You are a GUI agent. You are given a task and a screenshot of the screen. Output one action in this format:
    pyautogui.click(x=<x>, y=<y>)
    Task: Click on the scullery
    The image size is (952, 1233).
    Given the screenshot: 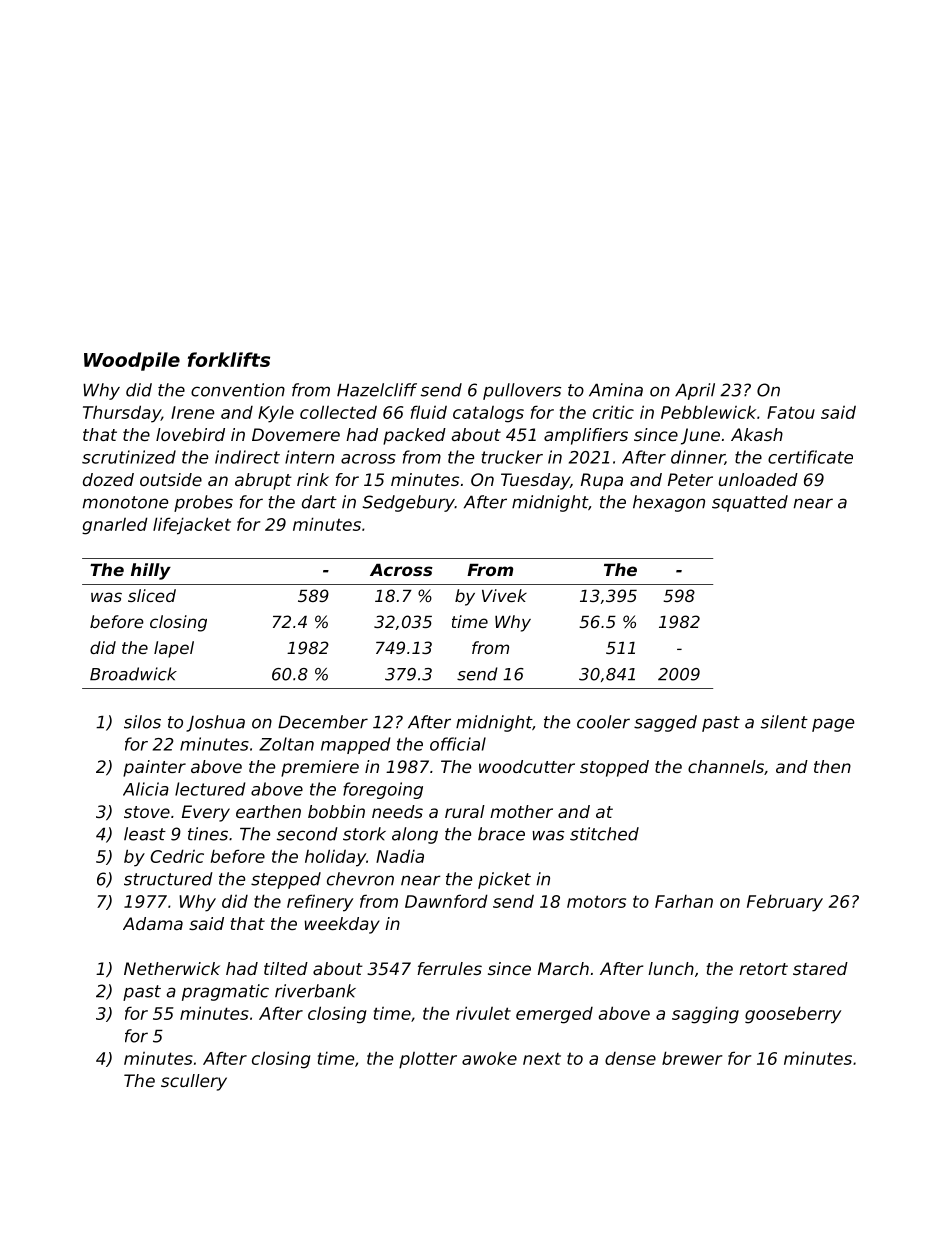 What is the action you would take?
    pyautogui.click(x=194, y=1082)
